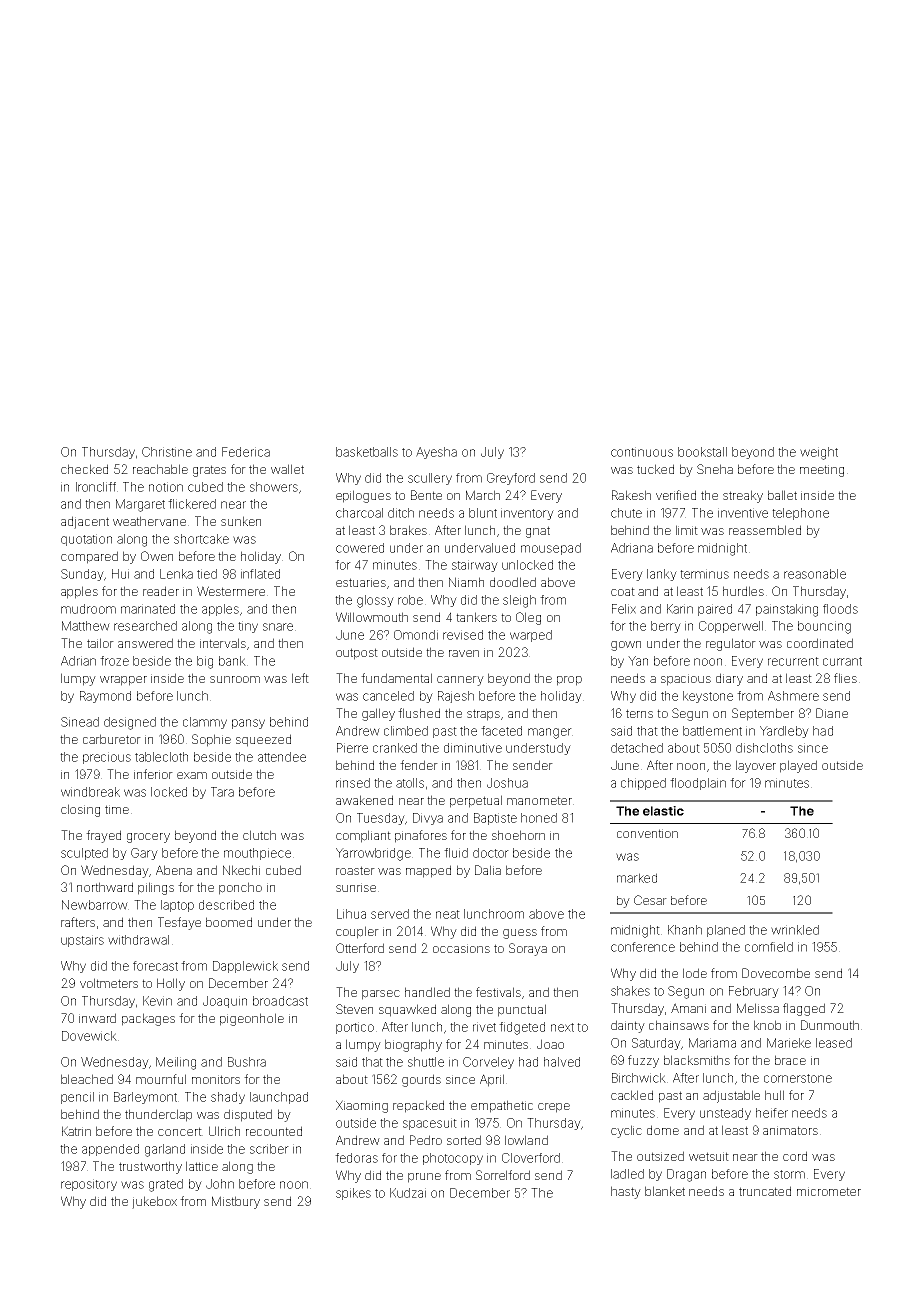 The image size is (924, 1308). Describe the element at coordinates (87, 1079) in the screenshot. I see `bleached` at that location.
